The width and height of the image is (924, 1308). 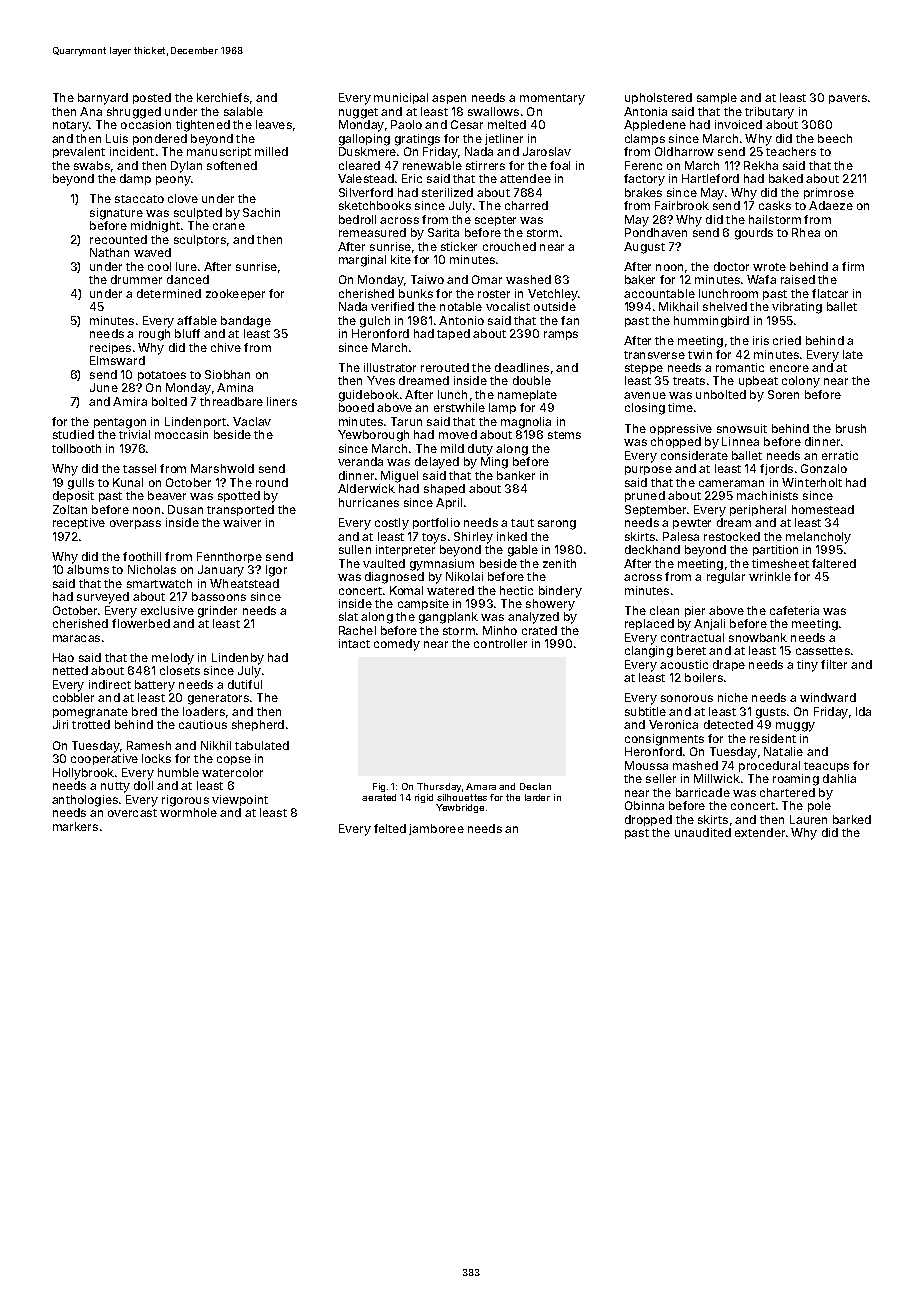 What do you see at coordinates (226, 347) in the image?
I see `chive` at bounding box center [226, 347].
